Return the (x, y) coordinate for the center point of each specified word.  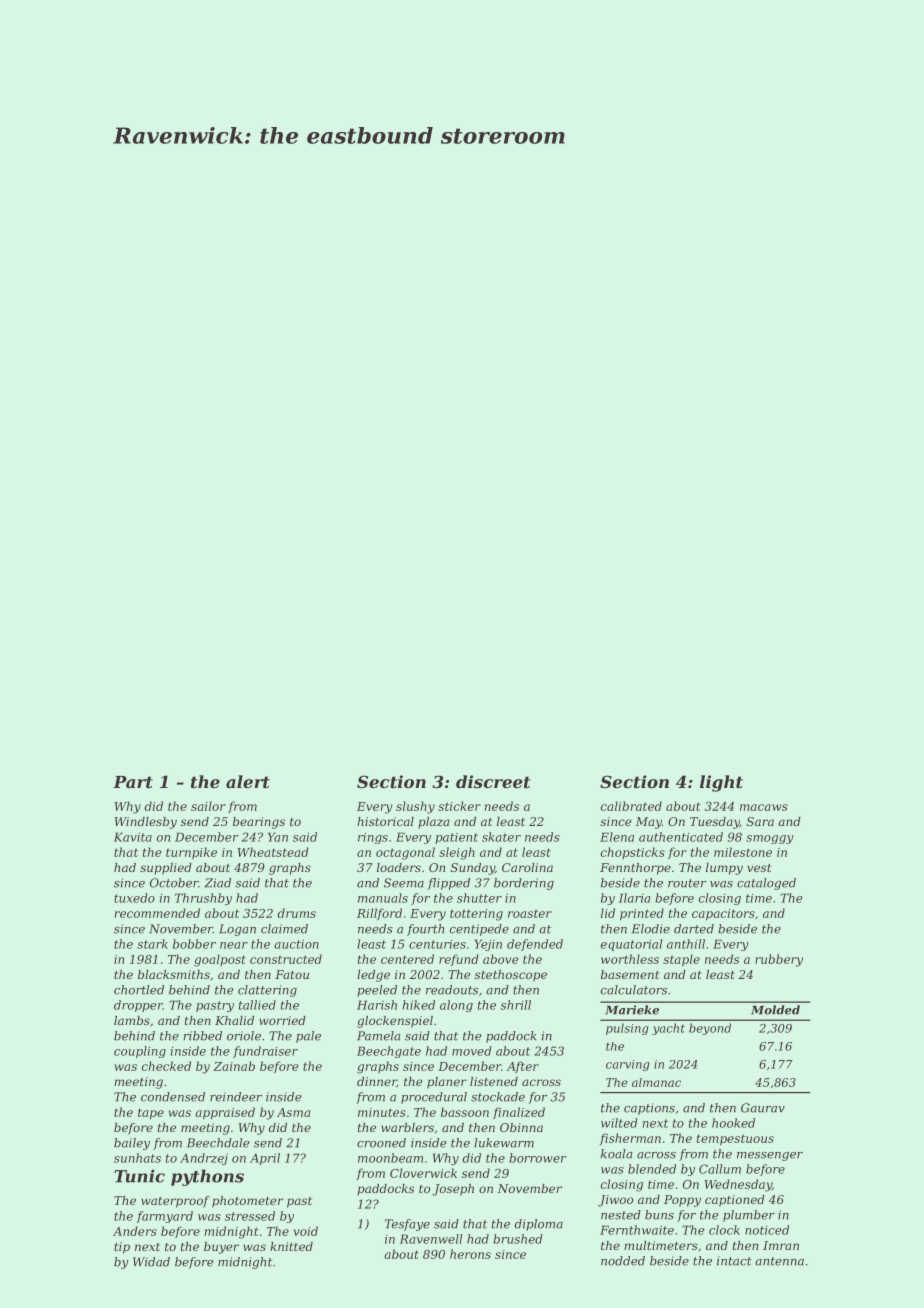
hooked (733, 1123)
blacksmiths (174, 974)
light (721, 783)
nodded (623, 1261)
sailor (208, 806)
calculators (634, 990)
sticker (459, 806)
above (500, 959)
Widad (151, 1262)
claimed (284, 929)
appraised (225, 1113)
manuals (383, 898)
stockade (498, 1097)
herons (470, 1254)
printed (642, 914)
